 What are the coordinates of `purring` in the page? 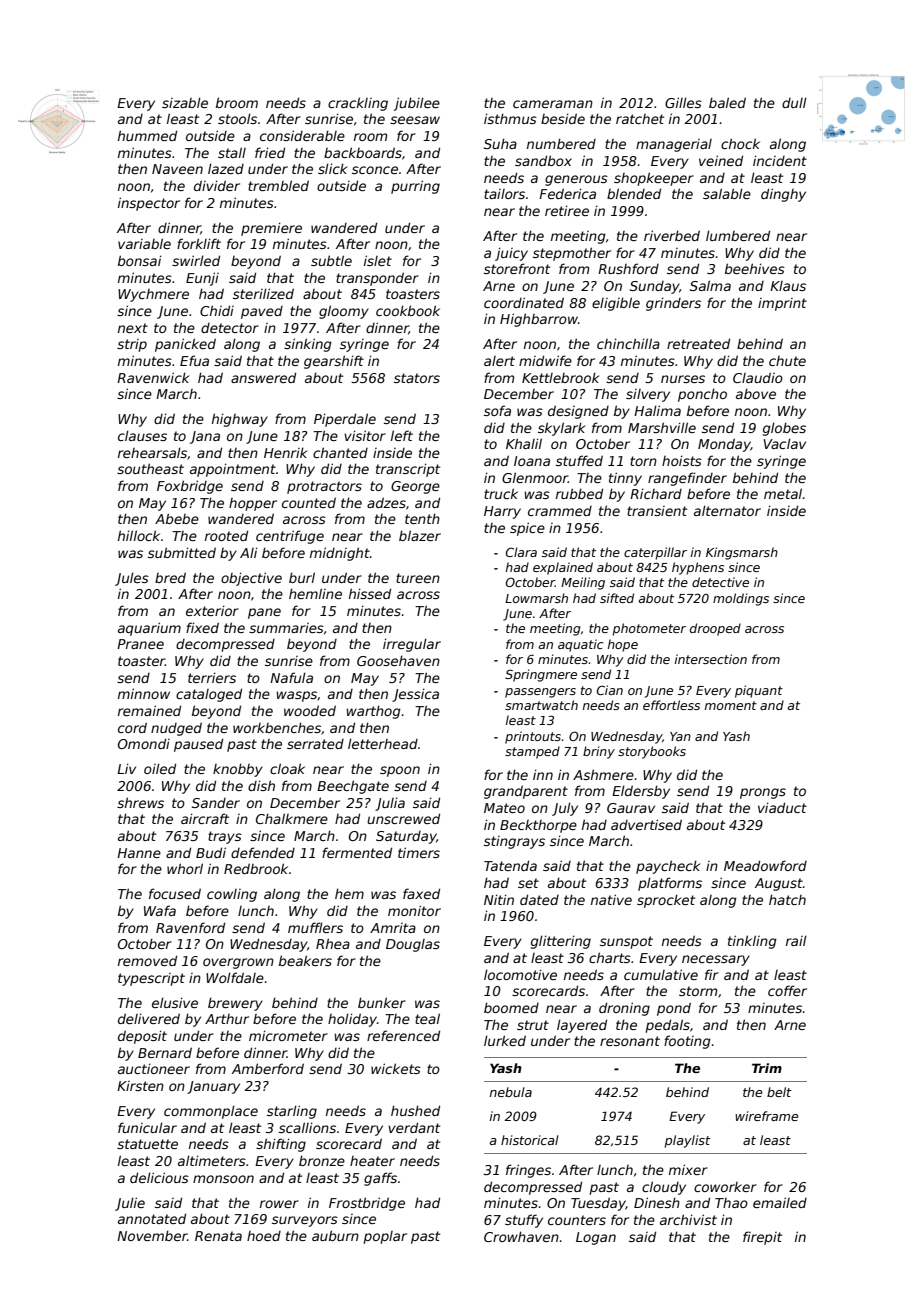 It's located at (415, 187).
